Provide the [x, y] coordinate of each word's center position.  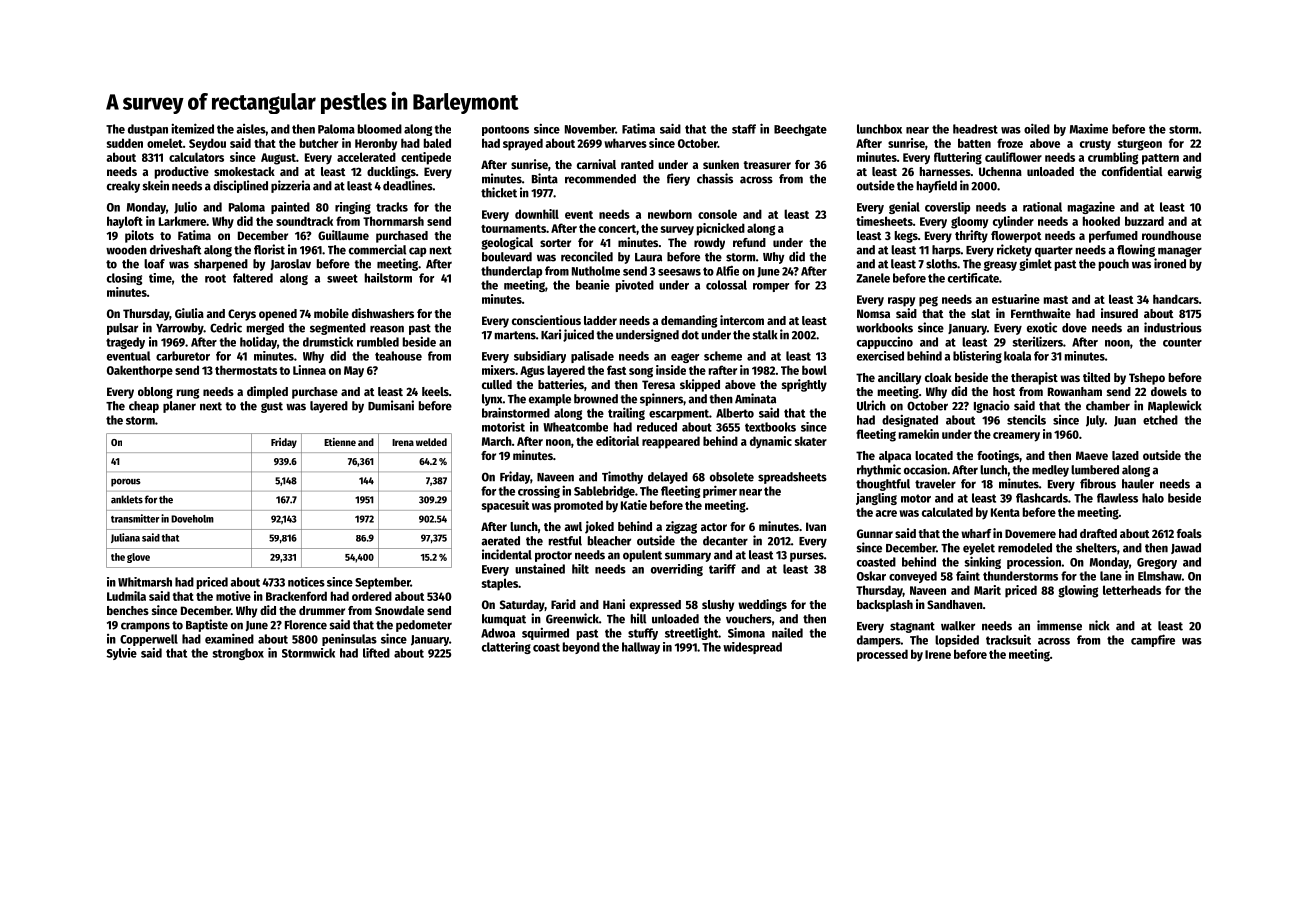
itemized [192, 128]
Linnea [309, 370]
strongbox [238, 654]
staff [744, 129]
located [934, 455]
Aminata [755, 398]
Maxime [1089, 128]
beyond [581, 648]
